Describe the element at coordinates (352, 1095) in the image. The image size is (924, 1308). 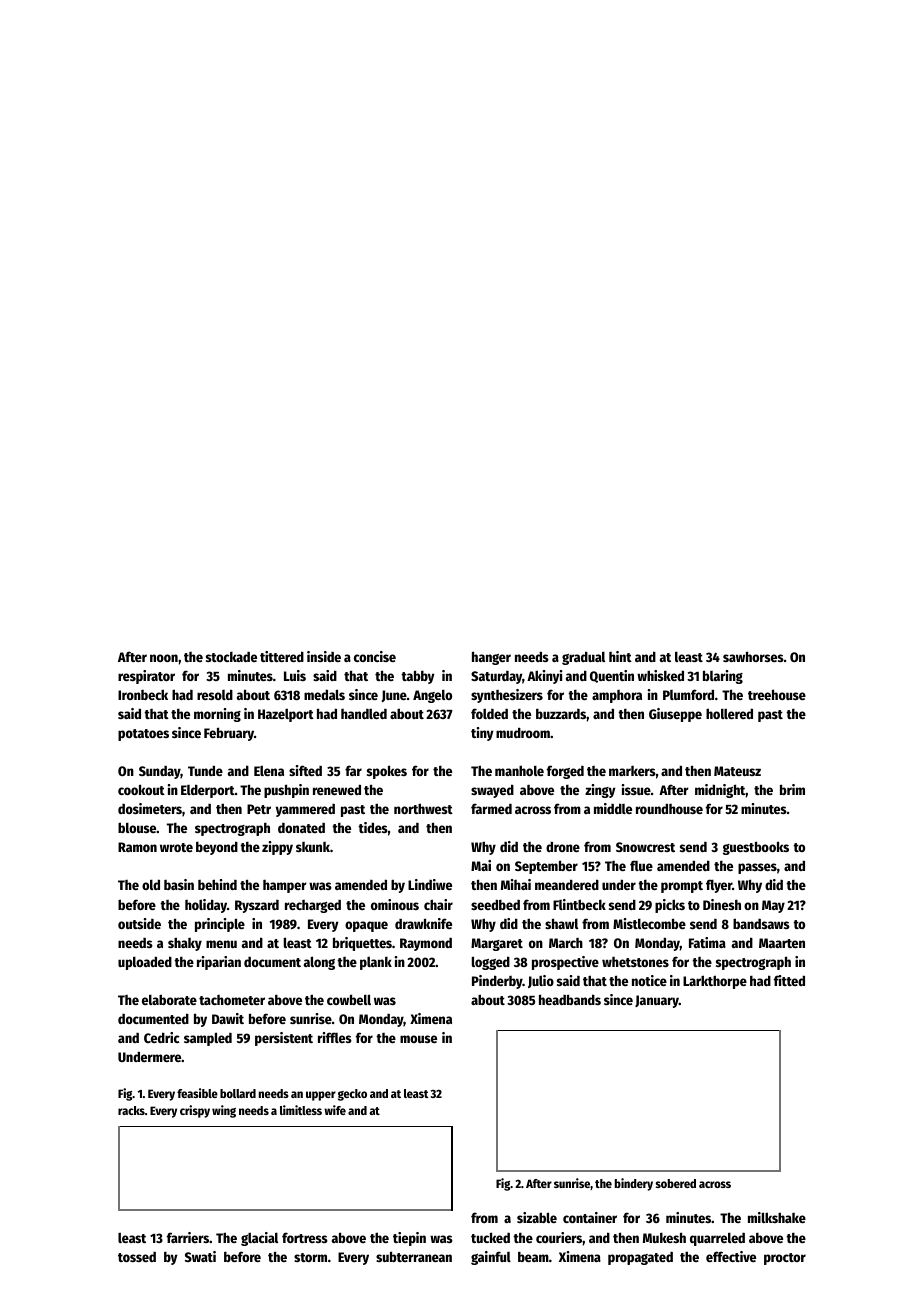
I see `gecko` at that location.
